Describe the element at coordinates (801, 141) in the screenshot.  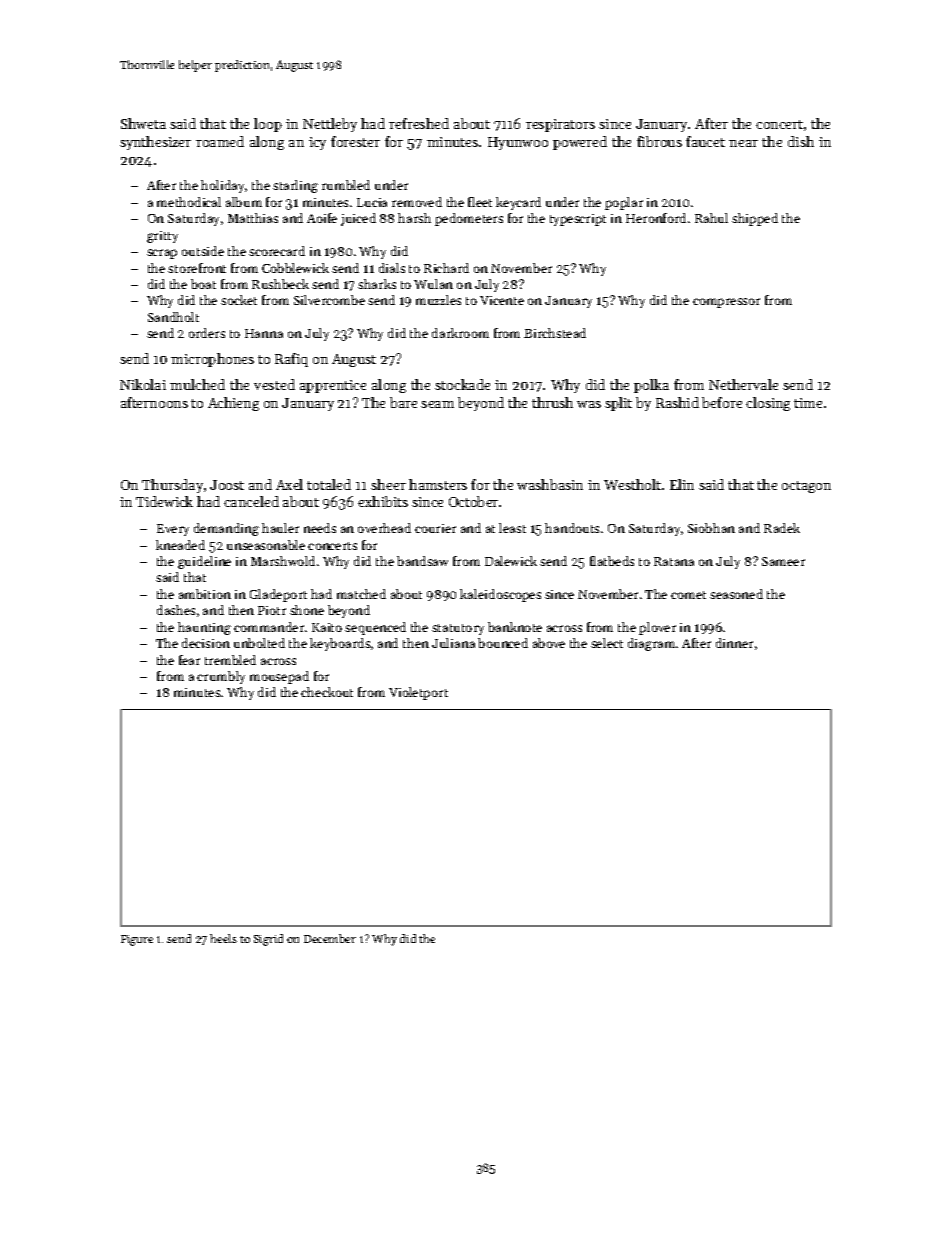
I see `dish` at that location.
